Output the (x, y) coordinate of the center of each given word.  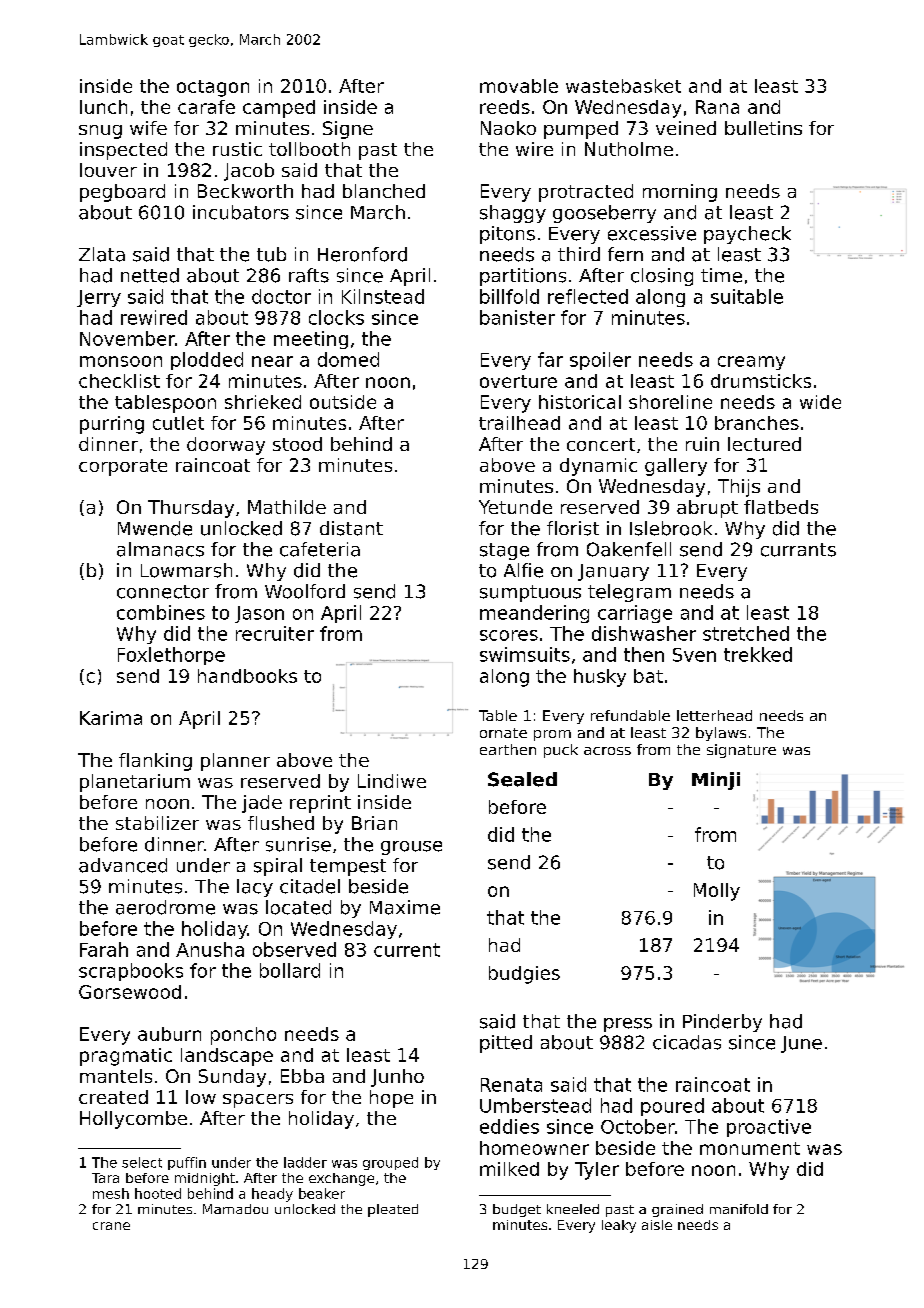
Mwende (155, 528)
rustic (237, 149)
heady (272, 1195)
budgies (524, 975)
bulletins (763, 128)
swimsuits (525, 654)
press (628, 1025)
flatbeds (781, 507)
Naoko (508, 128)
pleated (393, 1210)
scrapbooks (131, 972)
